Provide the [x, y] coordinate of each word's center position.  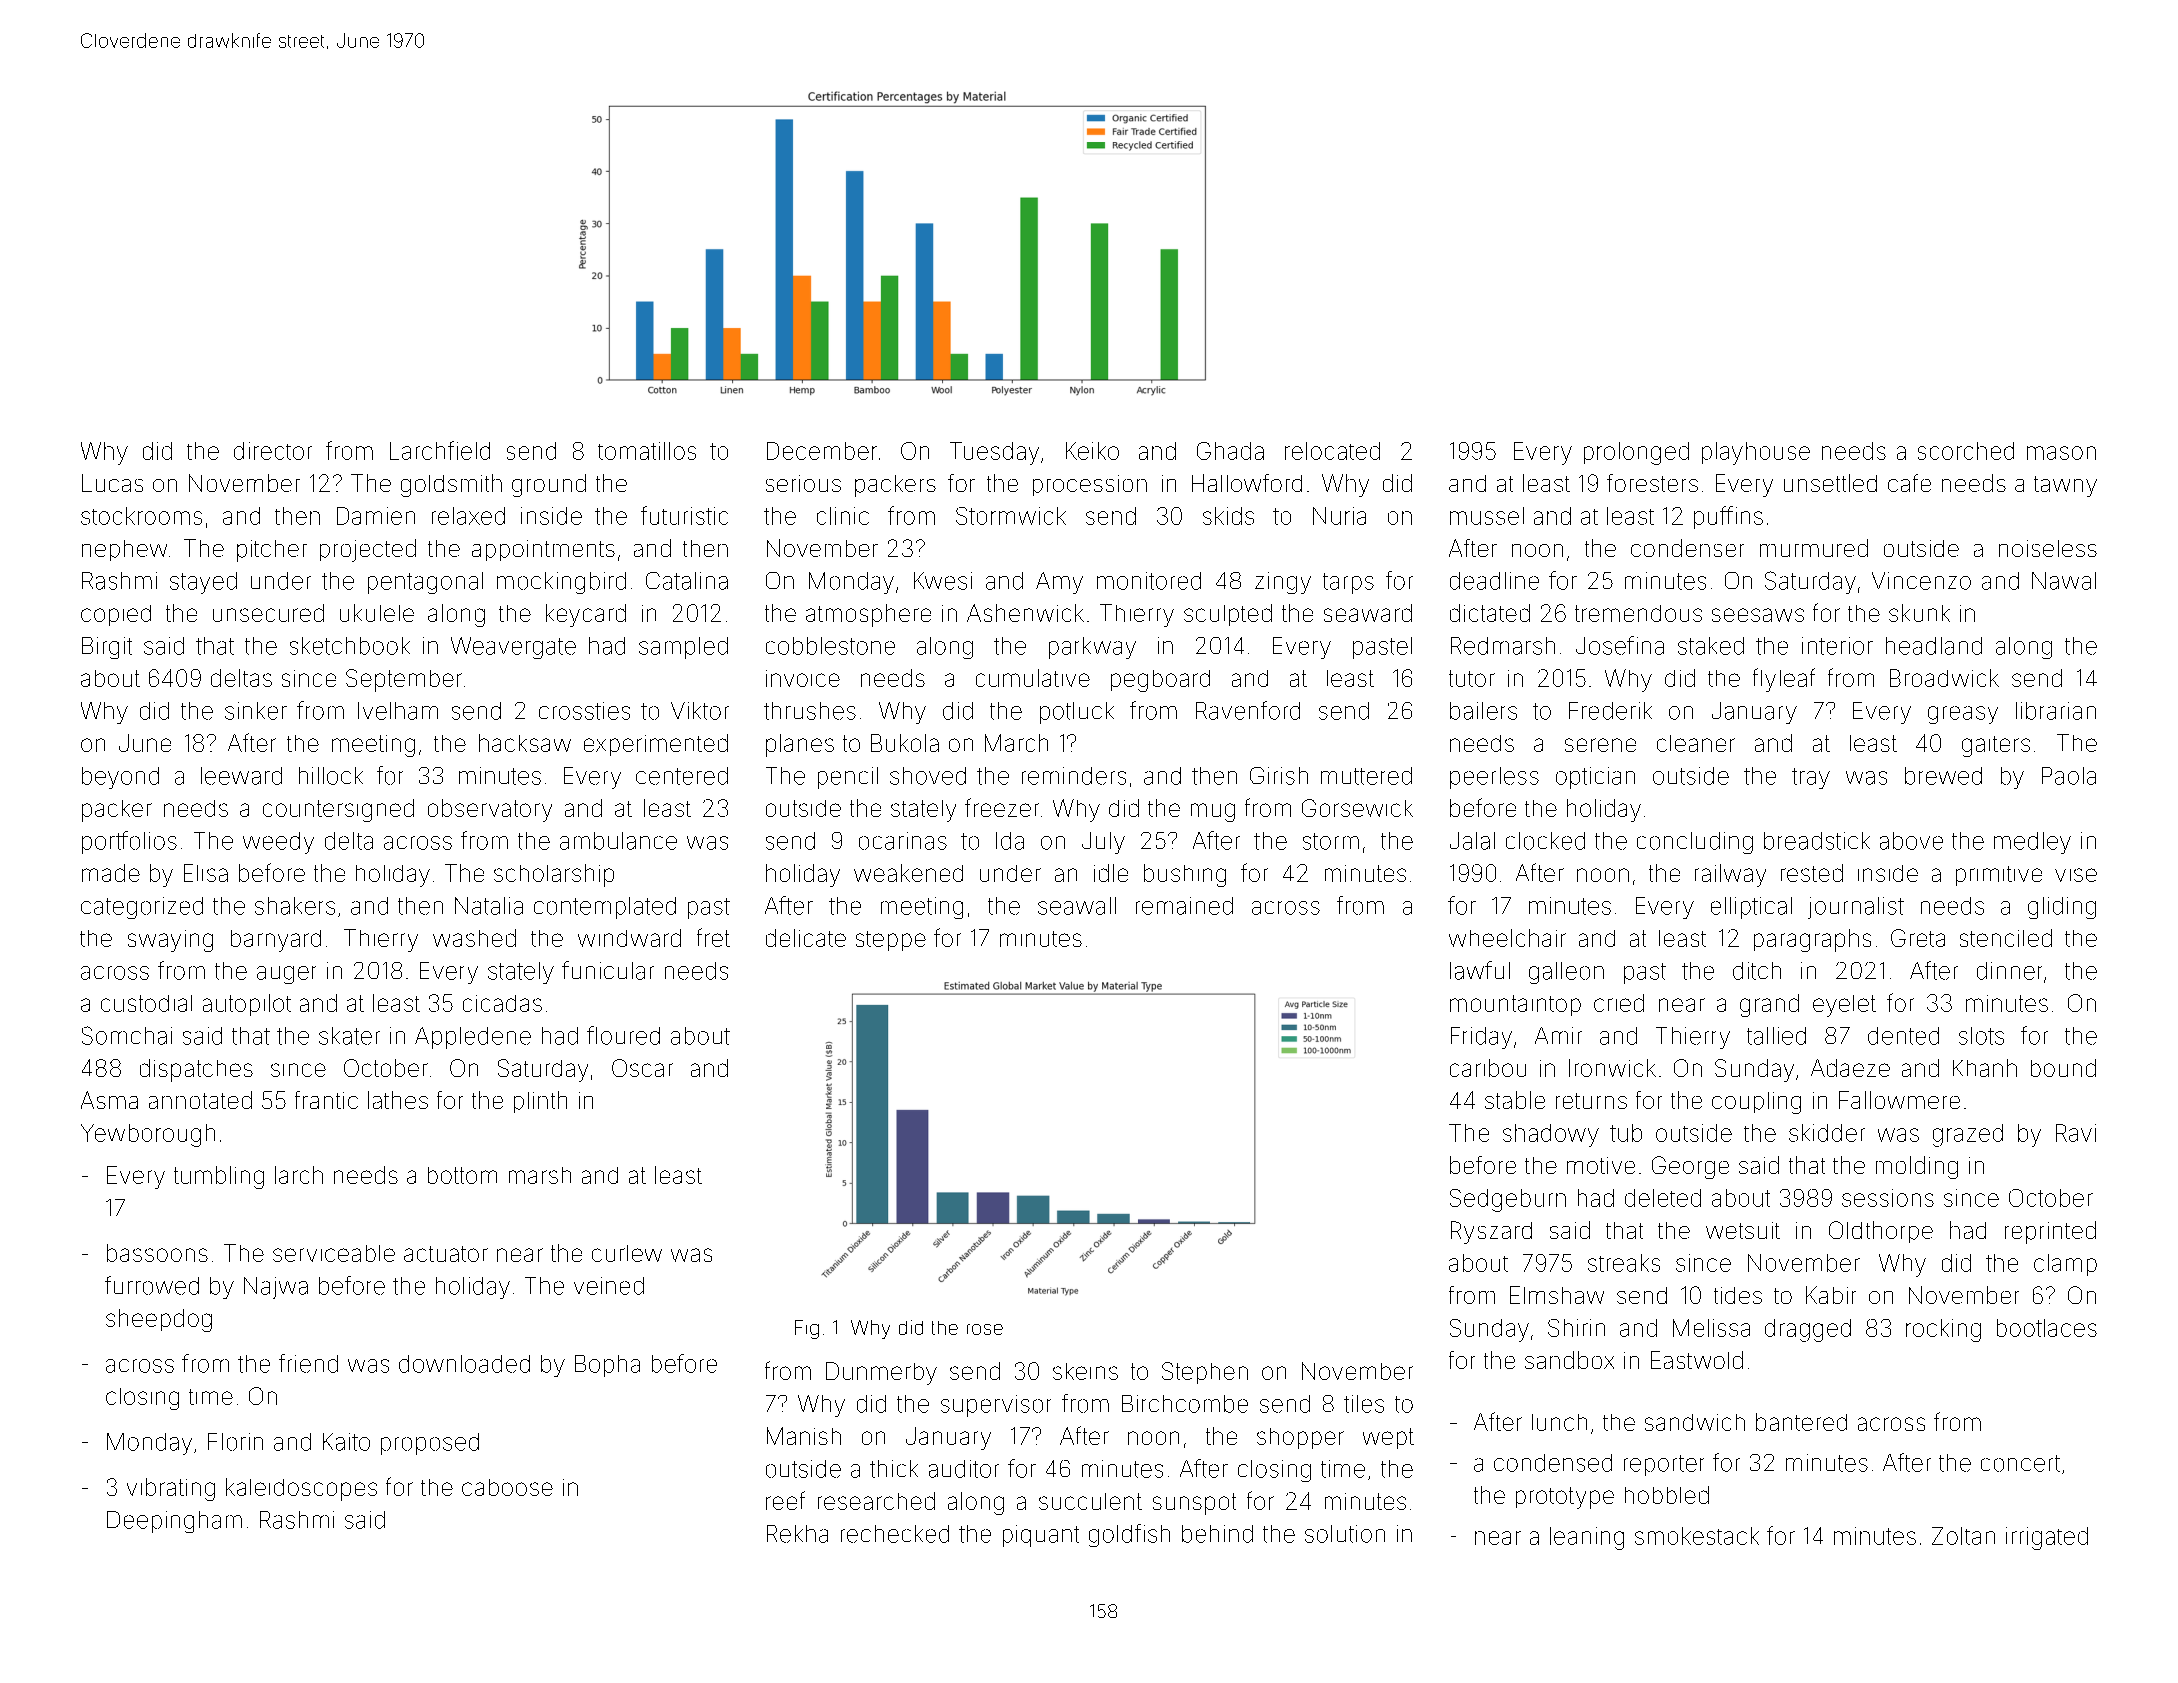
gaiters [1996, 746]
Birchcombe [1185, 1404]
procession [1090, 485]
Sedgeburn [1508, 1200]
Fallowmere [1899, 1100]
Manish [804, 1436]
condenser [1687, 548]
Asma [109, 1100]
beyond [120, 778]
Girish [1279, 776]
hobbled [1667, 1495]
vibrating [171, 1489]
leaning [1587, 1538]
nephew [124, 550]
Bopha [607, 1366]
